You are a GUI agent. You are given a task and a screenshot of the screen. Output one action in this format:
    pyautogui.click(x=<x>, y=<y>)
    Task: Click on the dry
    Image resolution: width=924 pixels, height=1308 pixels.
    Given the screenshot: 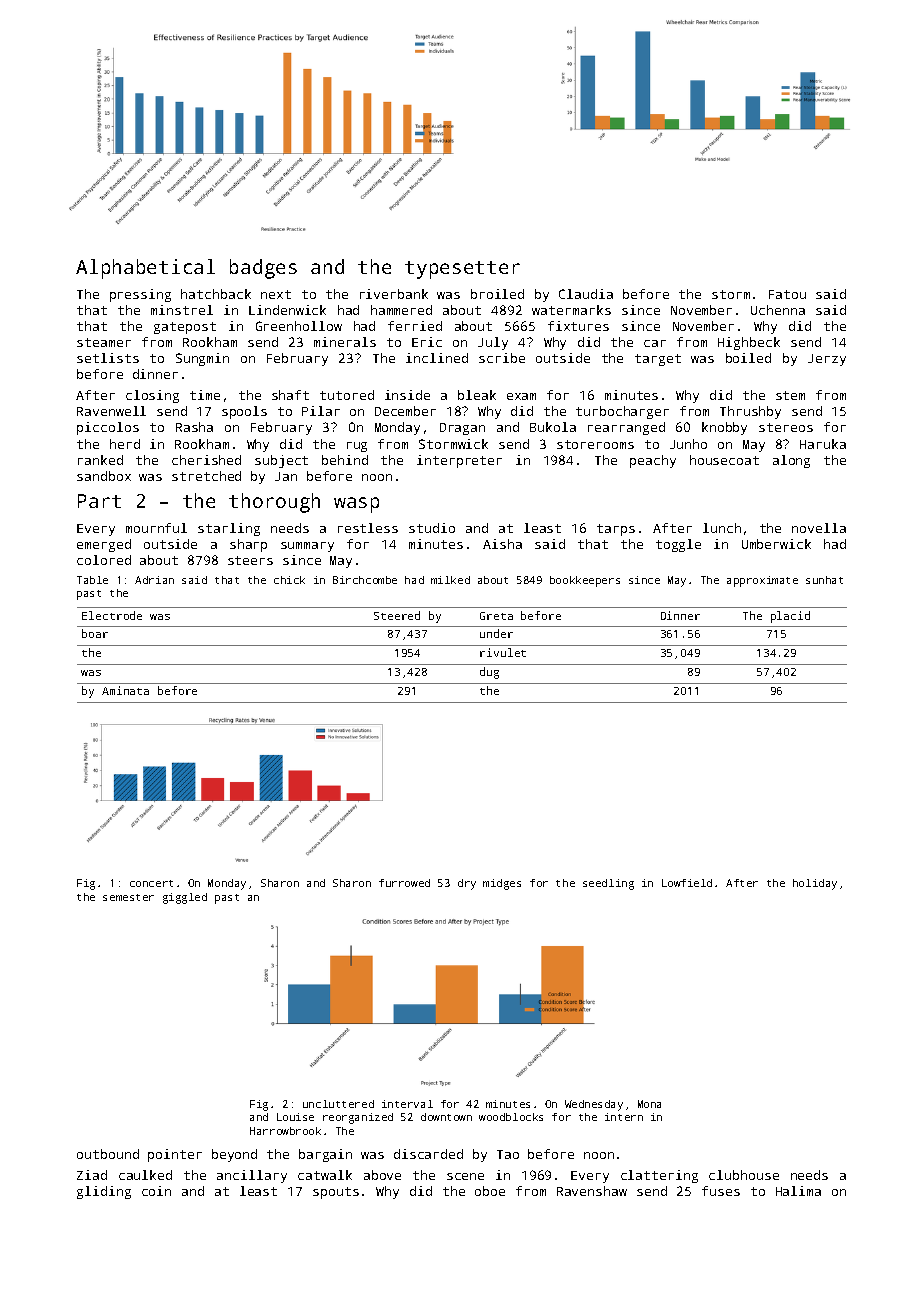 What is the action you would take?
    pyautogui.click(x=467, y=884)
